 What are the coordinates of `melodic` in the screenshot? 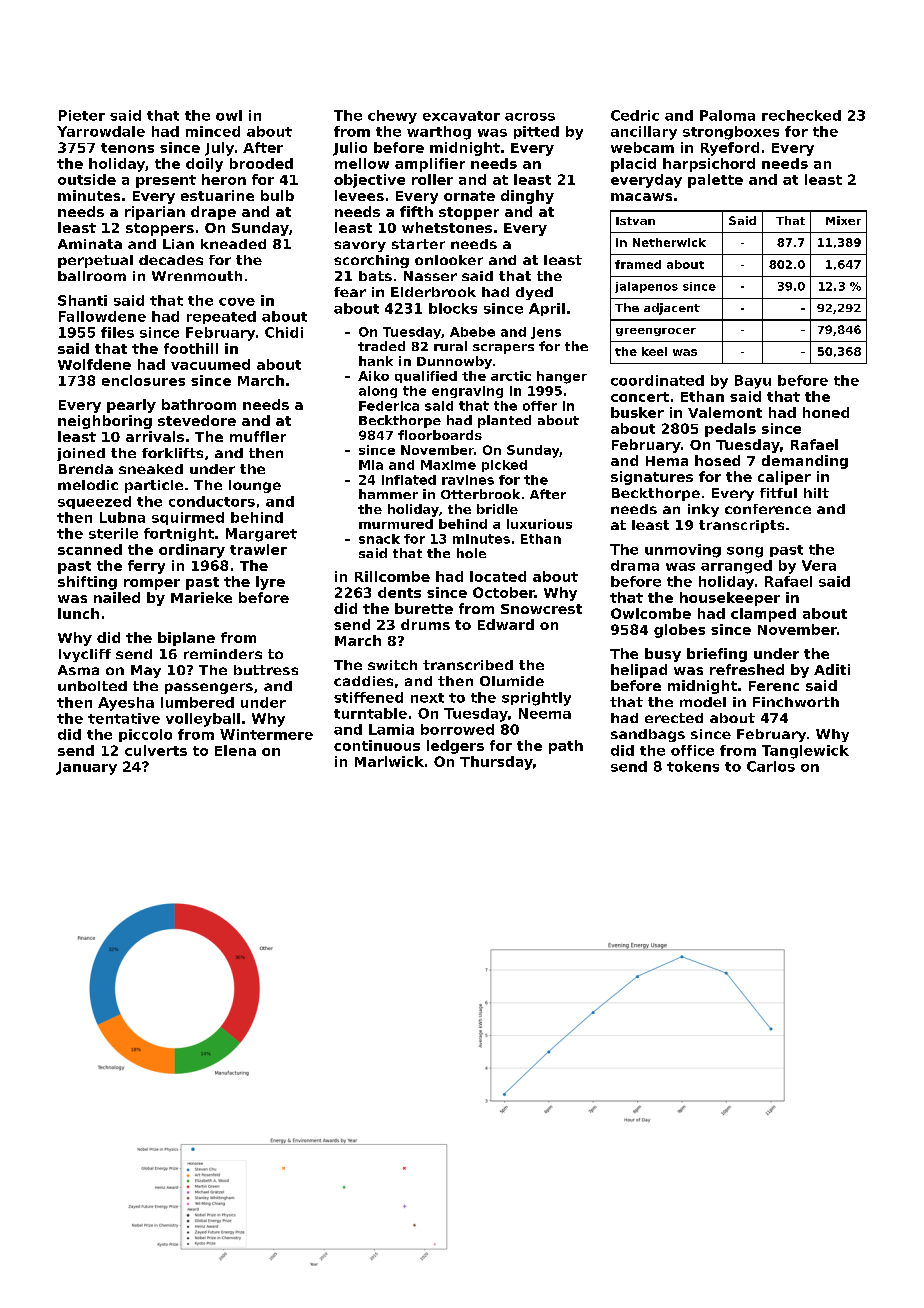 It's located at (88, 485).
